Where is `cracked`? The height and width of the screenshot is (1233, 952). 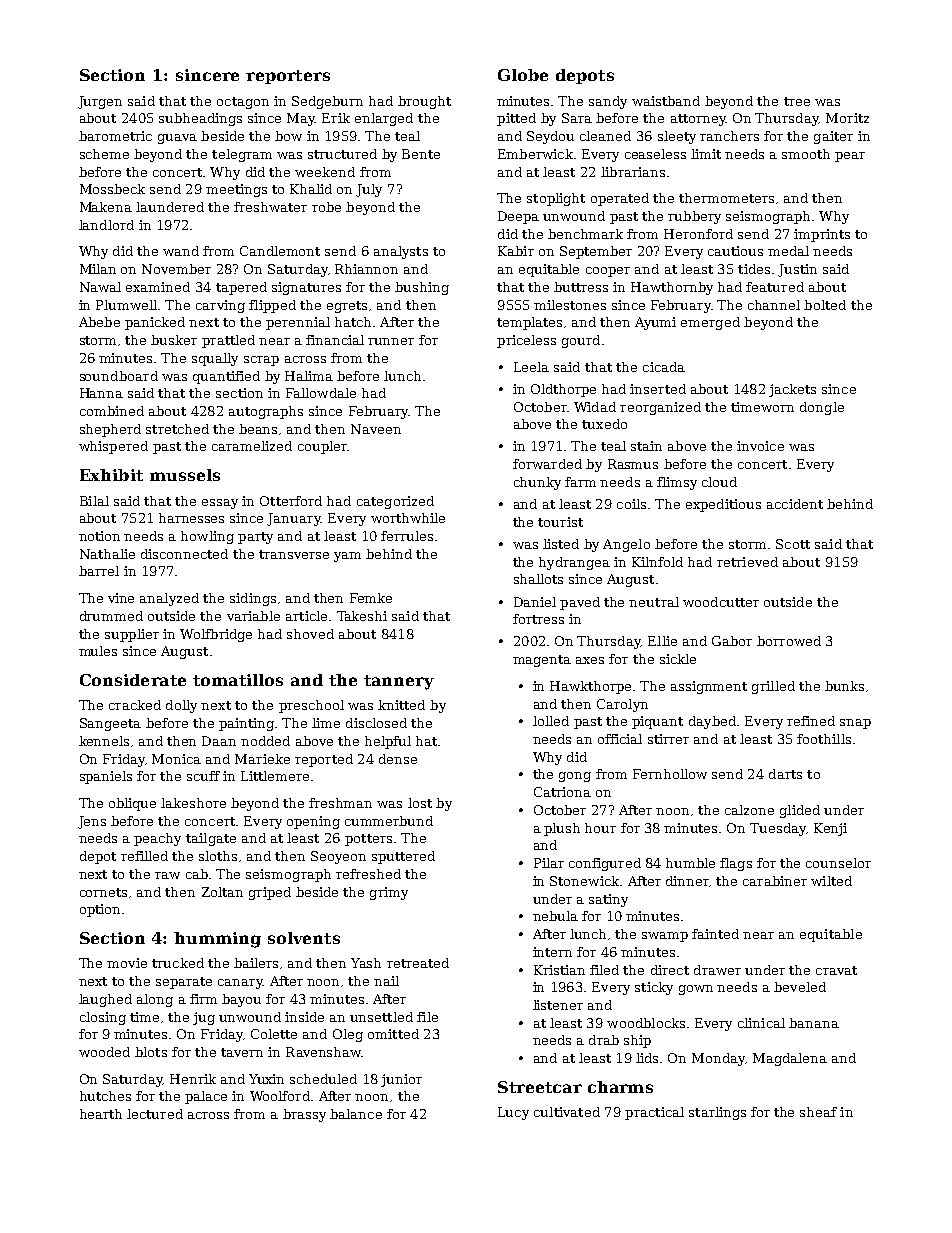 cracked is located at coordinates (135, 705).
